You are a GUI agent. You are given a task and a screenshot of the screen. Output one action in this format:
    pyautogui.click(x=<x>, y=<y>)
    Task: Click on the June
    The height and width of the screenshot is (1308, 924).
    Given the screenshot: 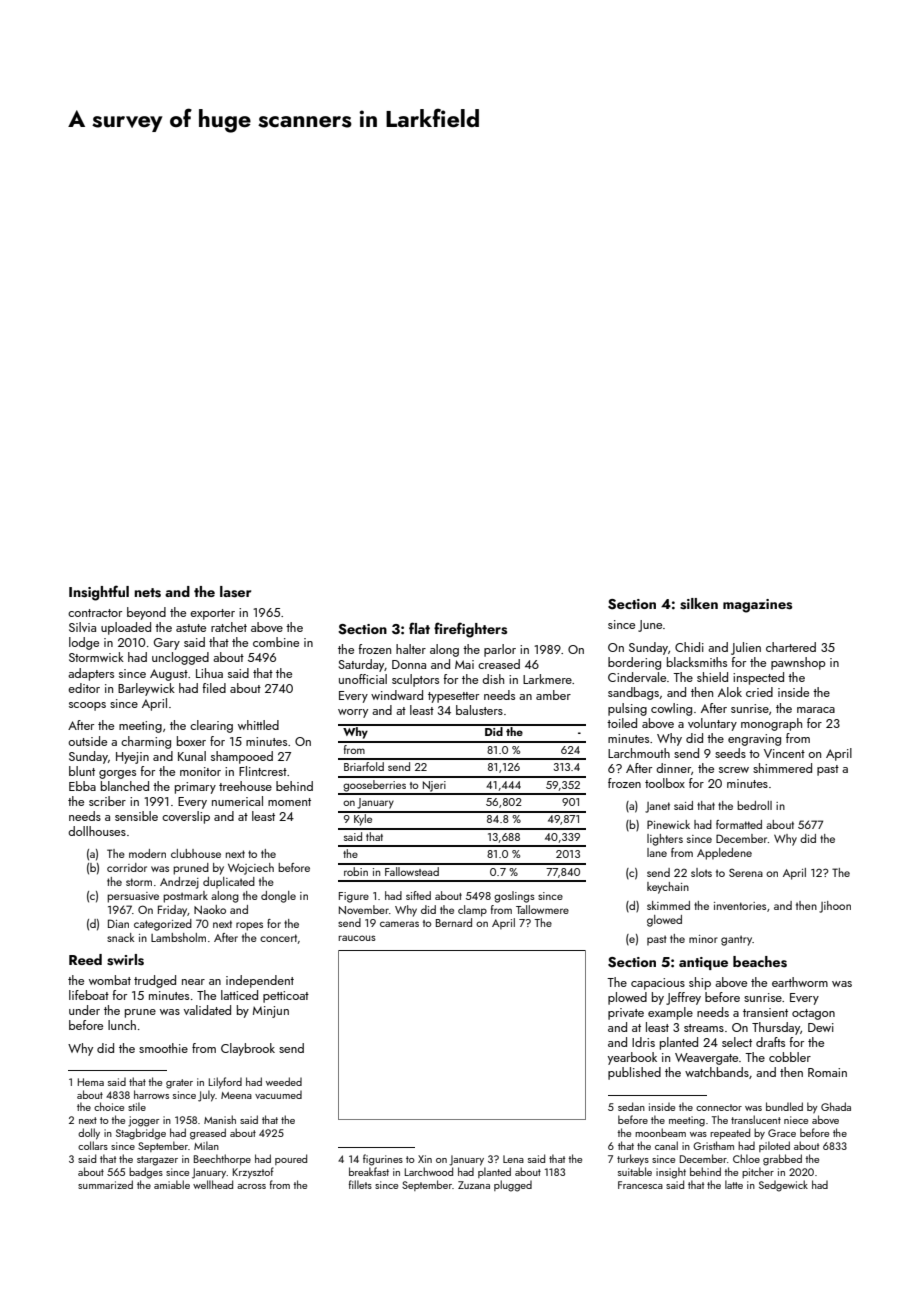 What is the action you would take?
    pyautogui.click(x=650, y=626)
